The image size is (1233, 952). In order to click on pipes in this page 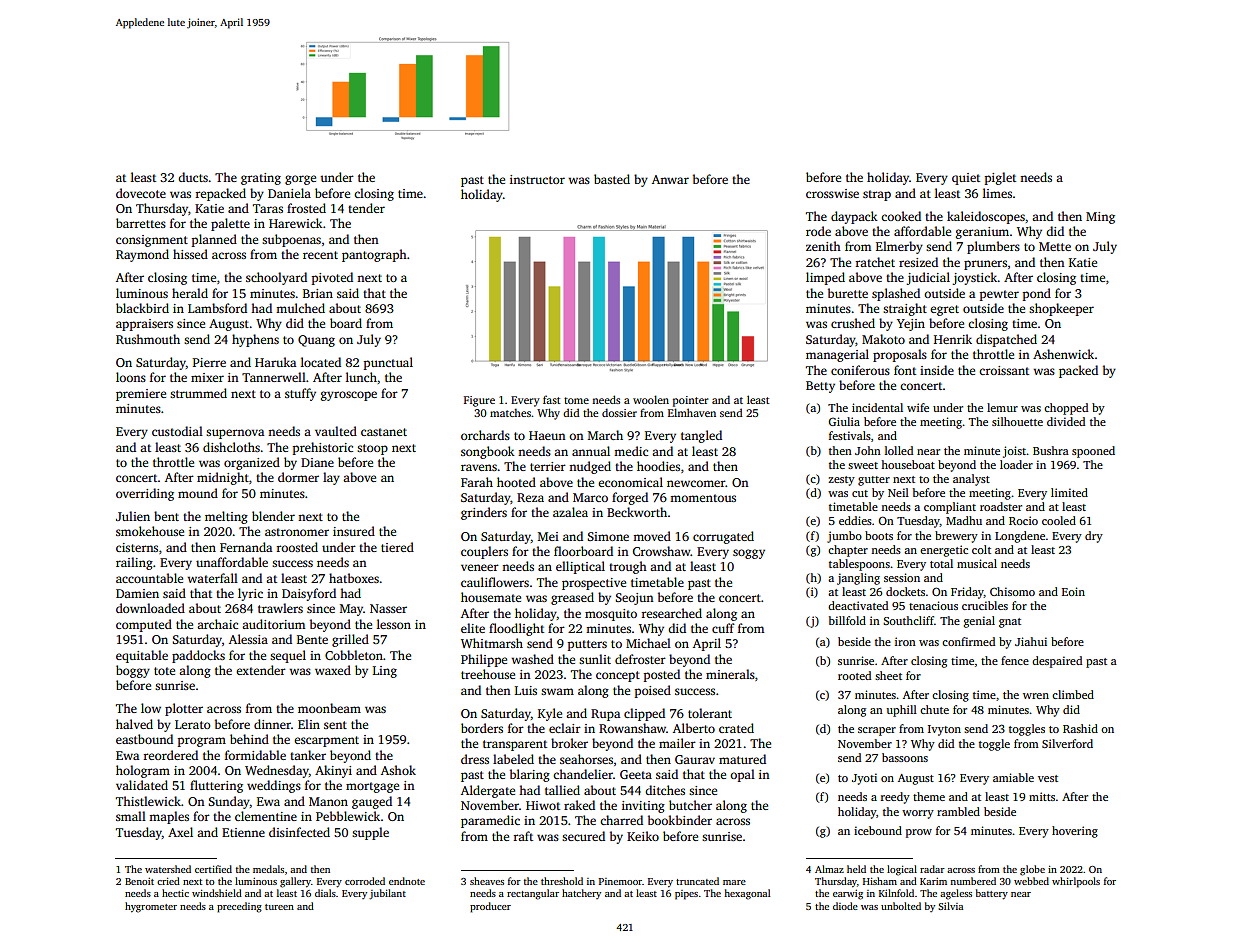, I will do `click(686, 895)`.
